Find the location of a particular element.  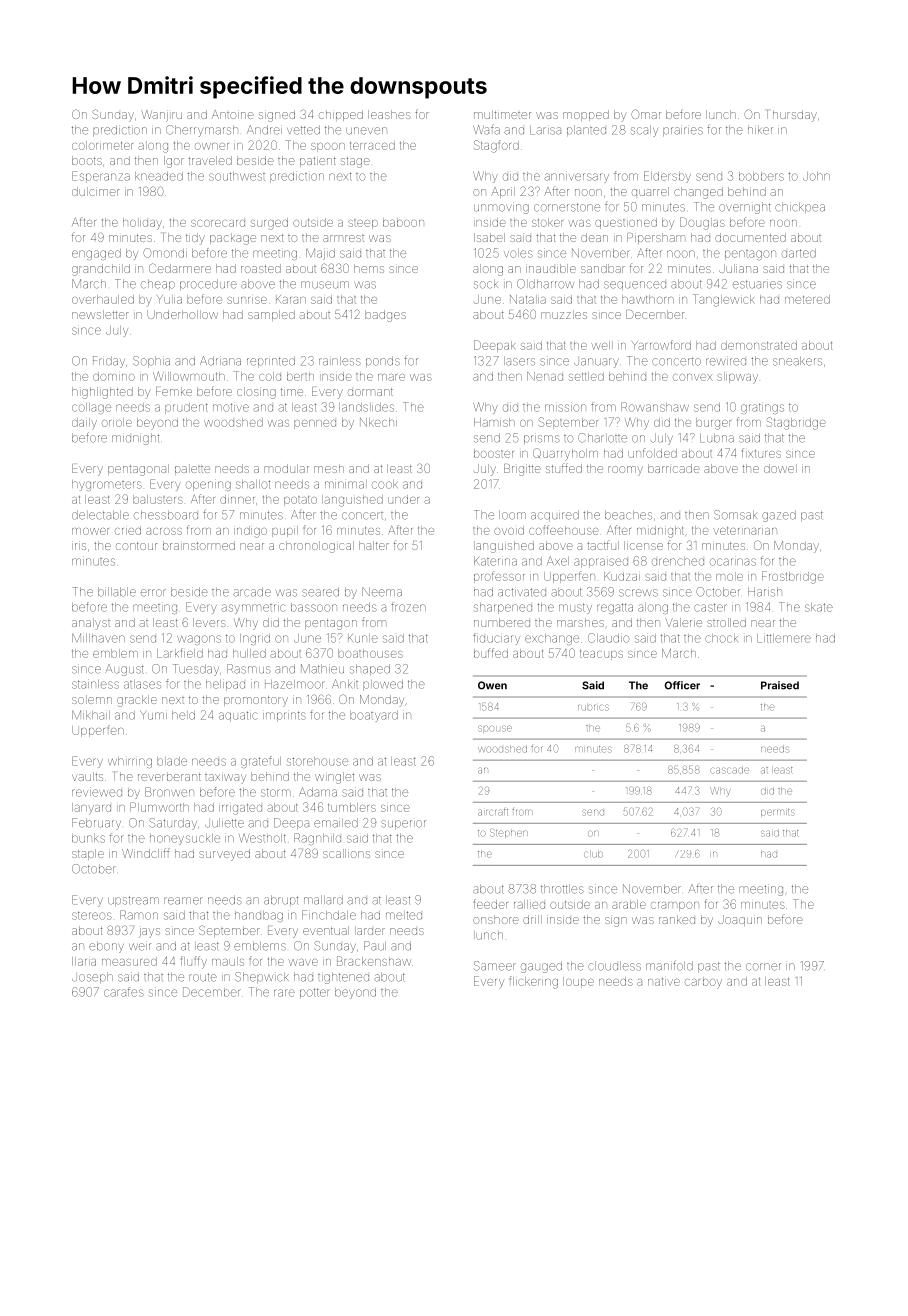

dowel is located at coordinates (780, 468).
